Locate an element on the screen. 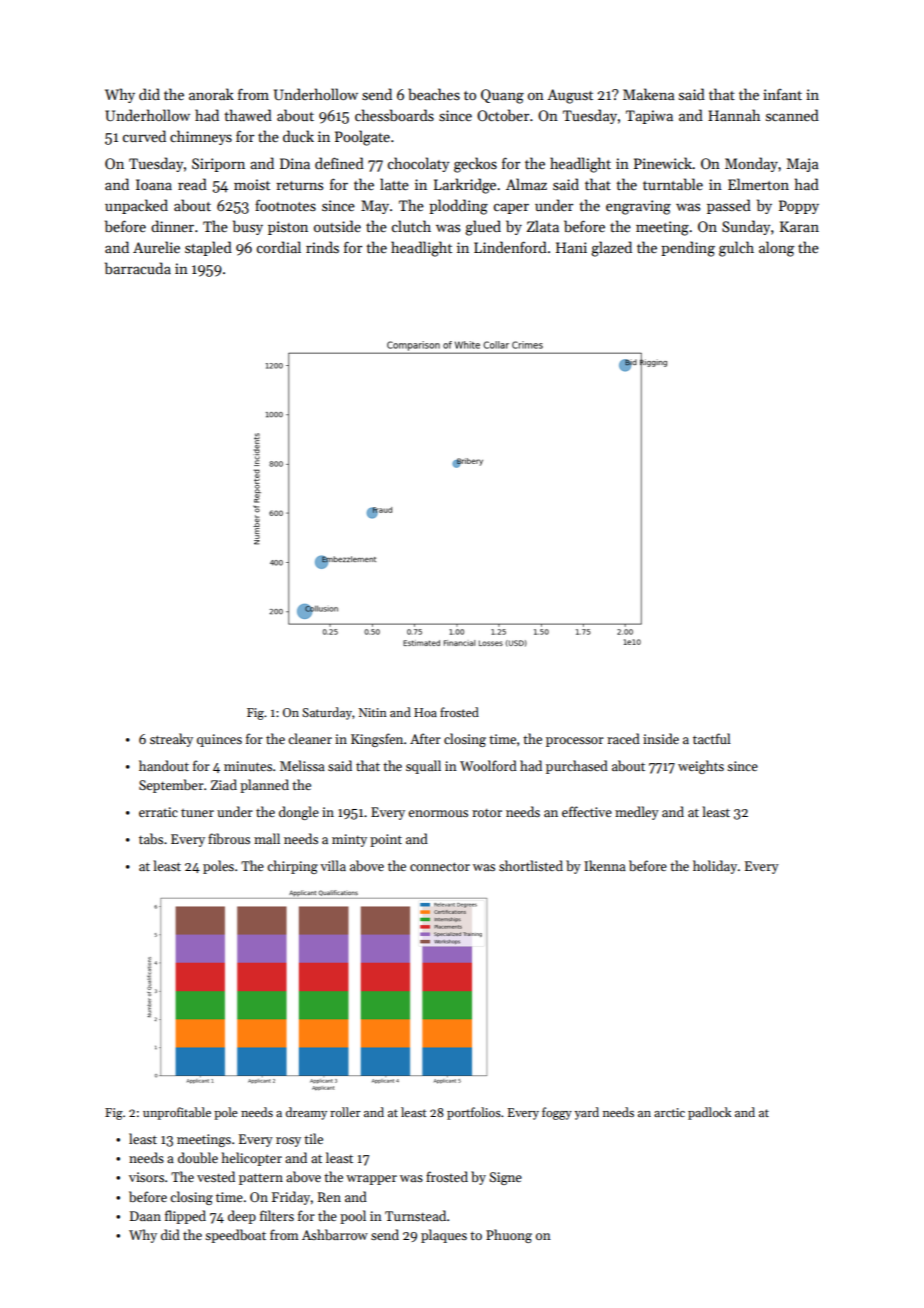  After is located at coordinates (425, 738).
